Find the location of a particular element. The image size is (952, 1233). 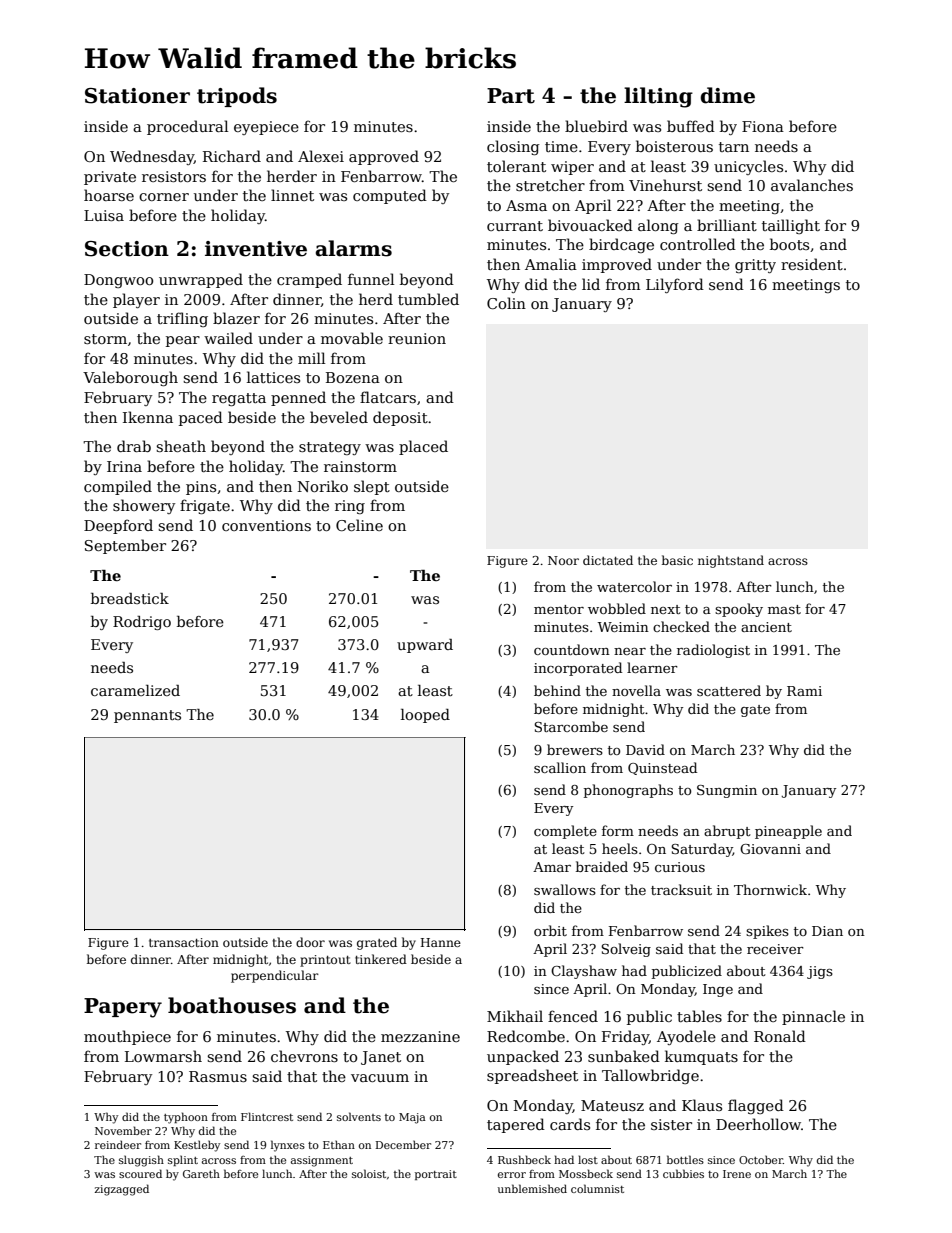

ring is located at coordinates (350, 507).
